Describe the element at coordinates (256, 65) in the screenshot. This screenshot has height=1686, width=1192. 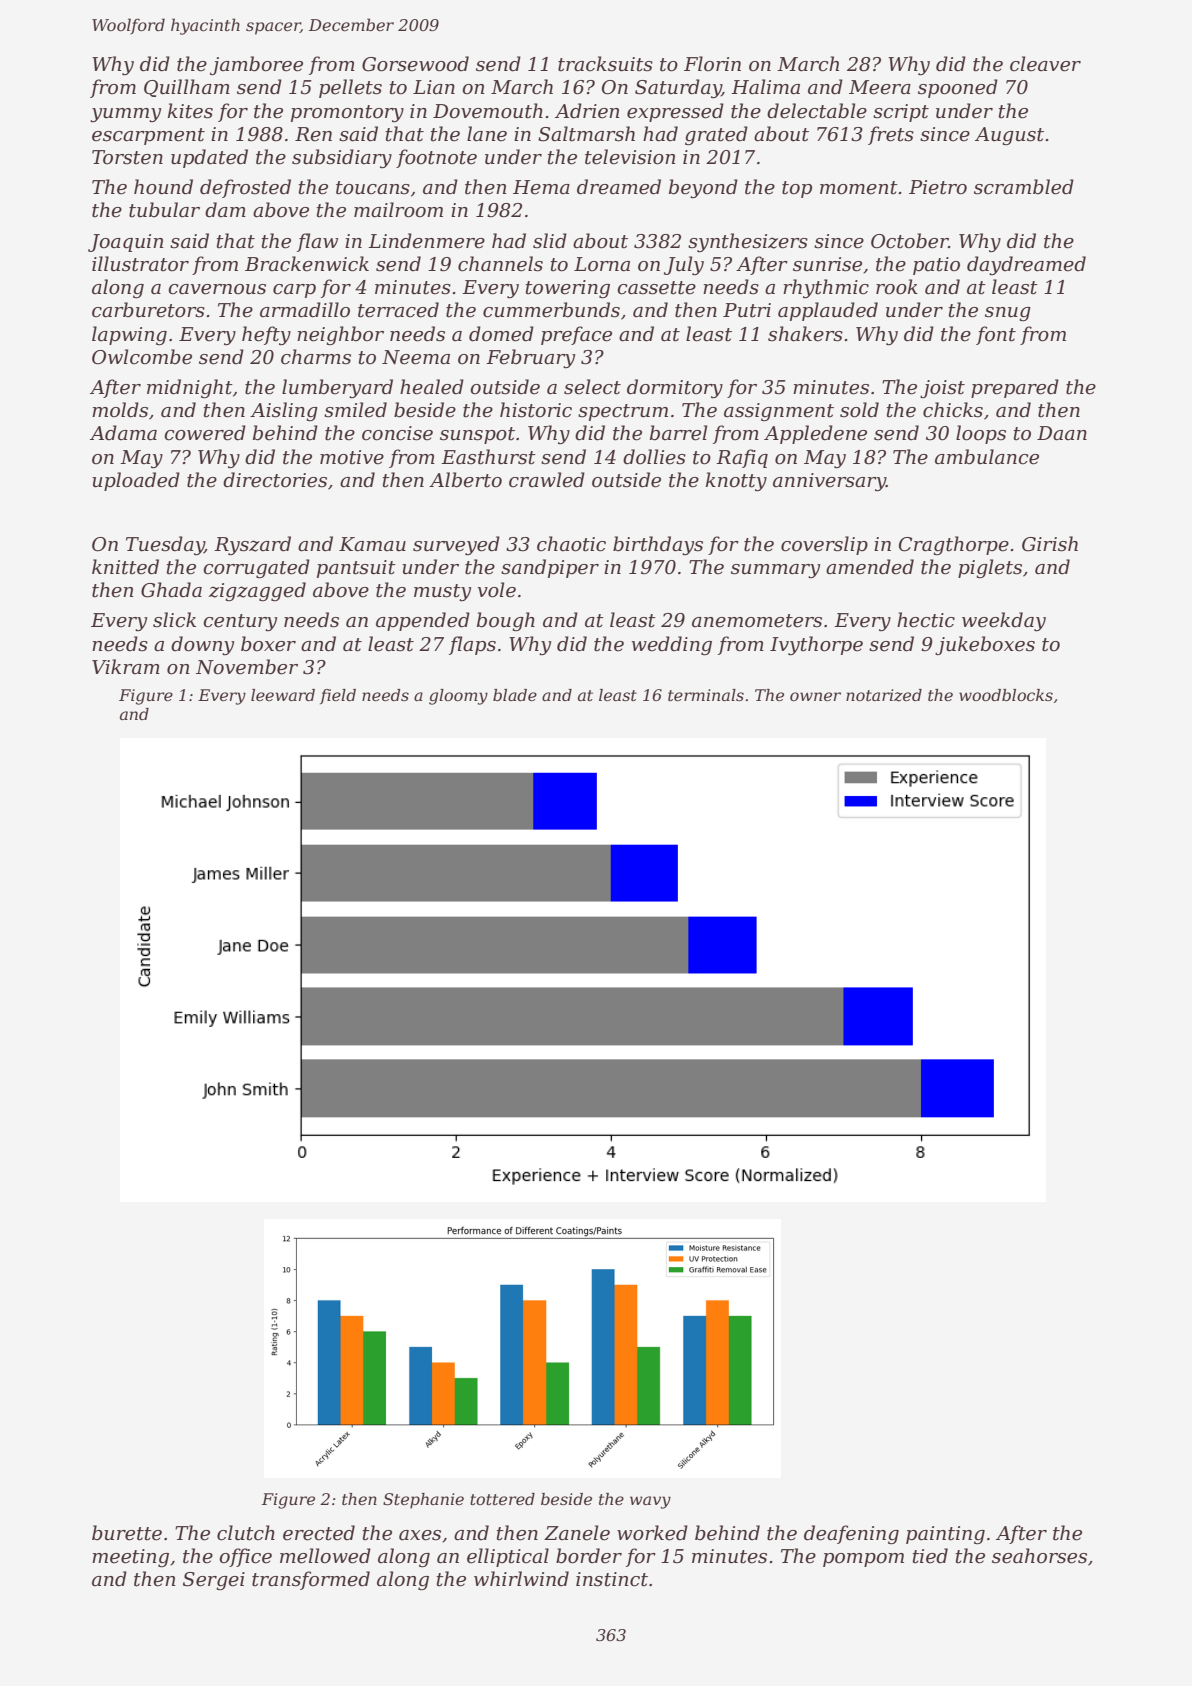
I see `jamboree` at that location.
